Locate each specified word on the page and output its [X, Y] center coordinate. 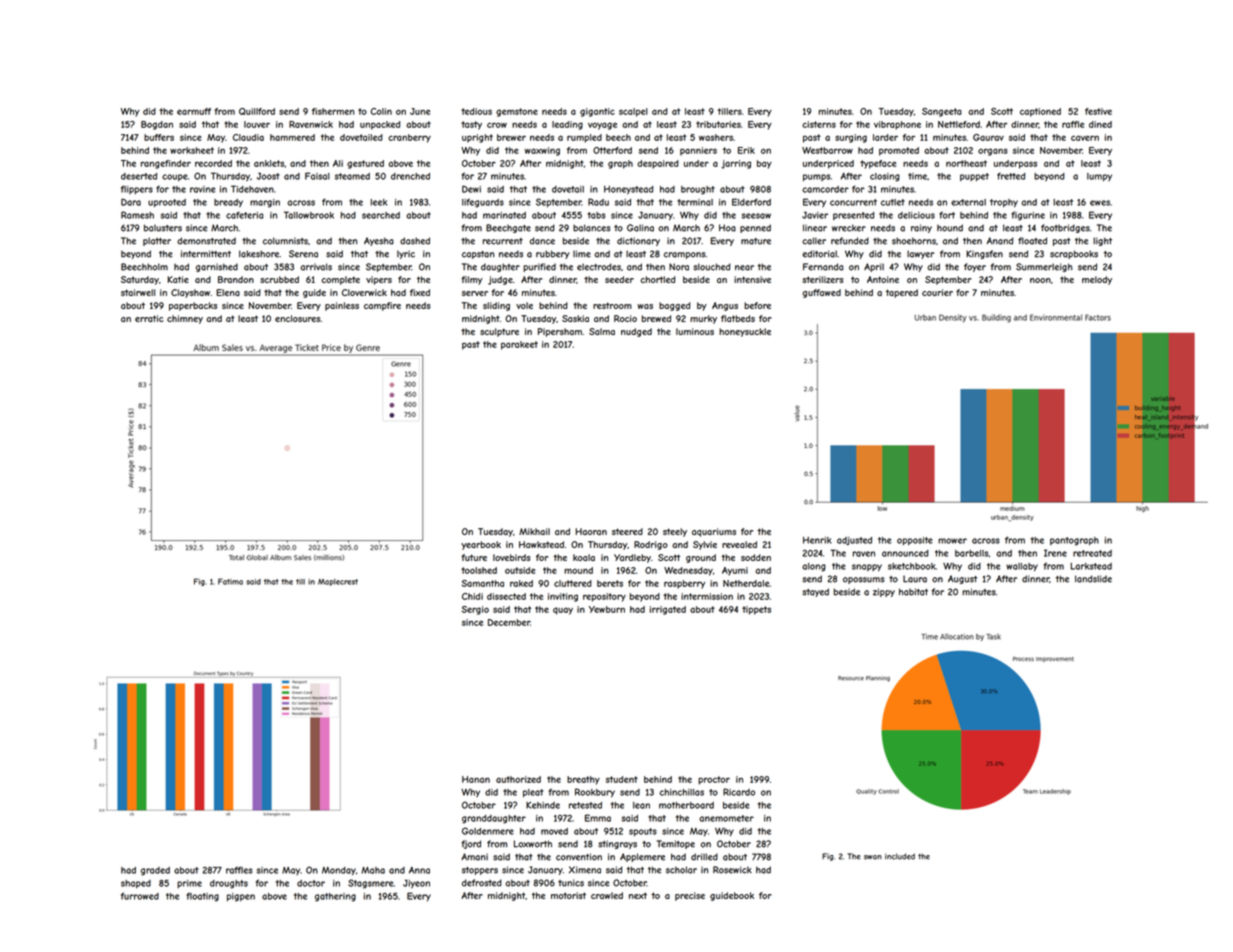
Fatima [230, 581]
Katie [178, 279]
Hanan [476, 779]
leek [379, 202]
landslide [1093, 579]
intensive [752, 279]
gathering [335, 897]
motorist [568, 895]
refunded [850, 241]
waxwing [542, 151]
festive [1098, 111]
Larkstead [1091, 566]
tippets [756, 610]
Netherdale [746, 583]
